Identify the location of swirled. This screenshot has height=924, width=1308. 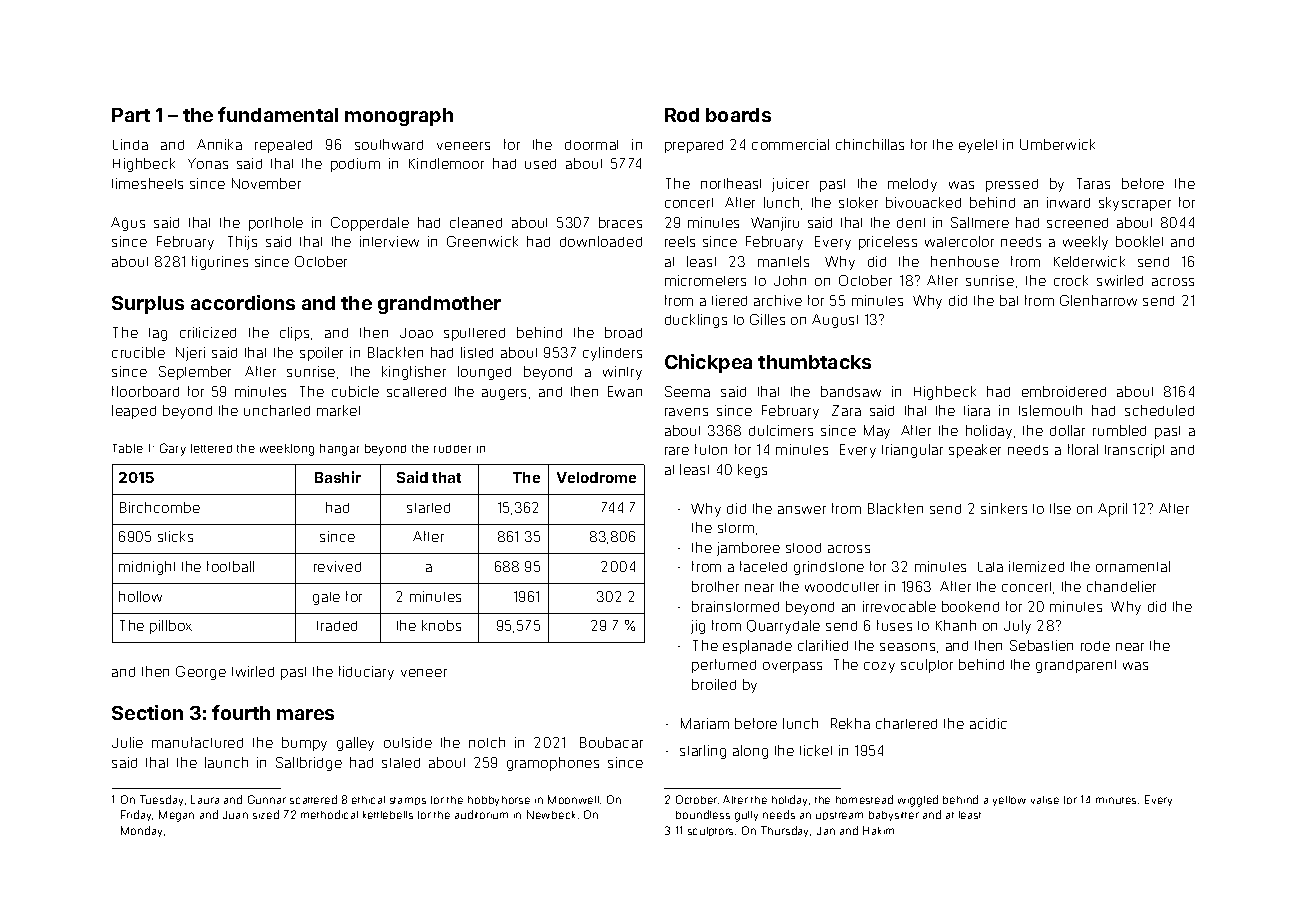
(1120, 280).
